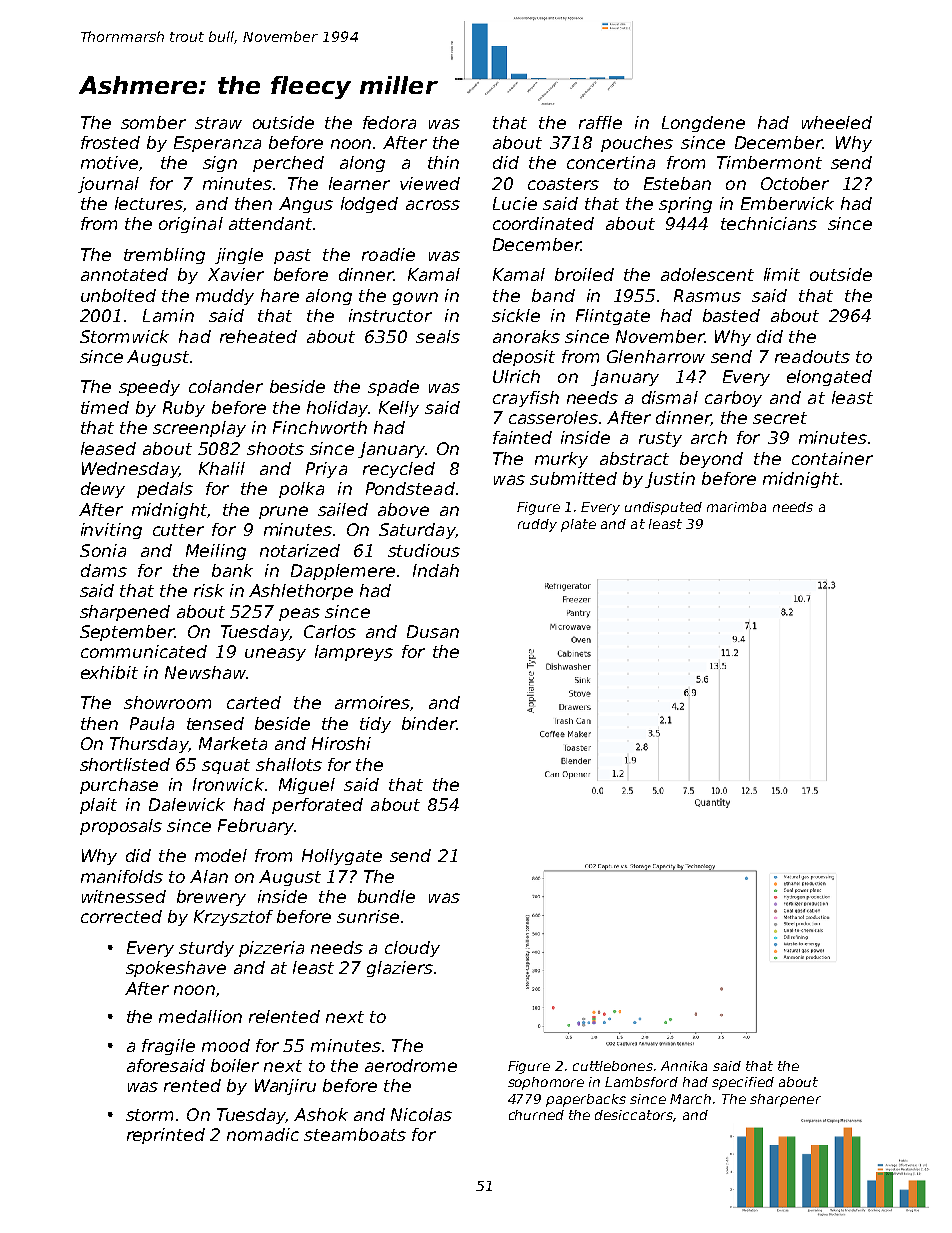 This screenshot has height=1233, width=952. What do you see at coordinates (736, 507) in the screenshot?
I see `marimba` at bounding box center [736, 507].
